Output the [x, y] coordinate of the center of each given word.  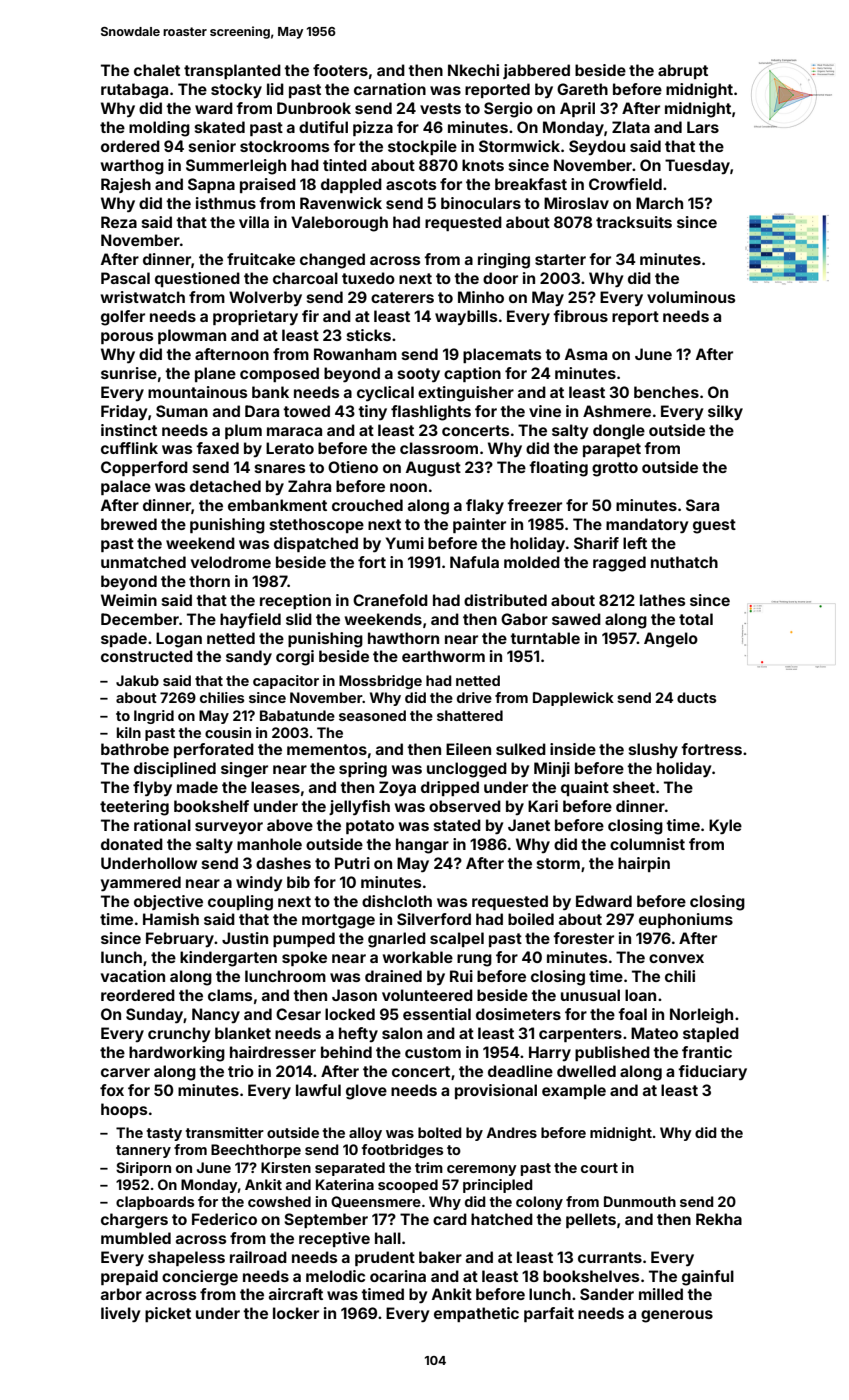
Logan [179, 640]
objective [168, 902]
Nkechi [473, 70]
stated [457, 825]
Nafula [474, 562]
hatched [502, 1219]
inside [573, 749]
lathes [662, 600]
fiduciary [712, 1073]
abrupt [683, 71]
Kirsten [286, 1167]
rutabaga [134, 91]
